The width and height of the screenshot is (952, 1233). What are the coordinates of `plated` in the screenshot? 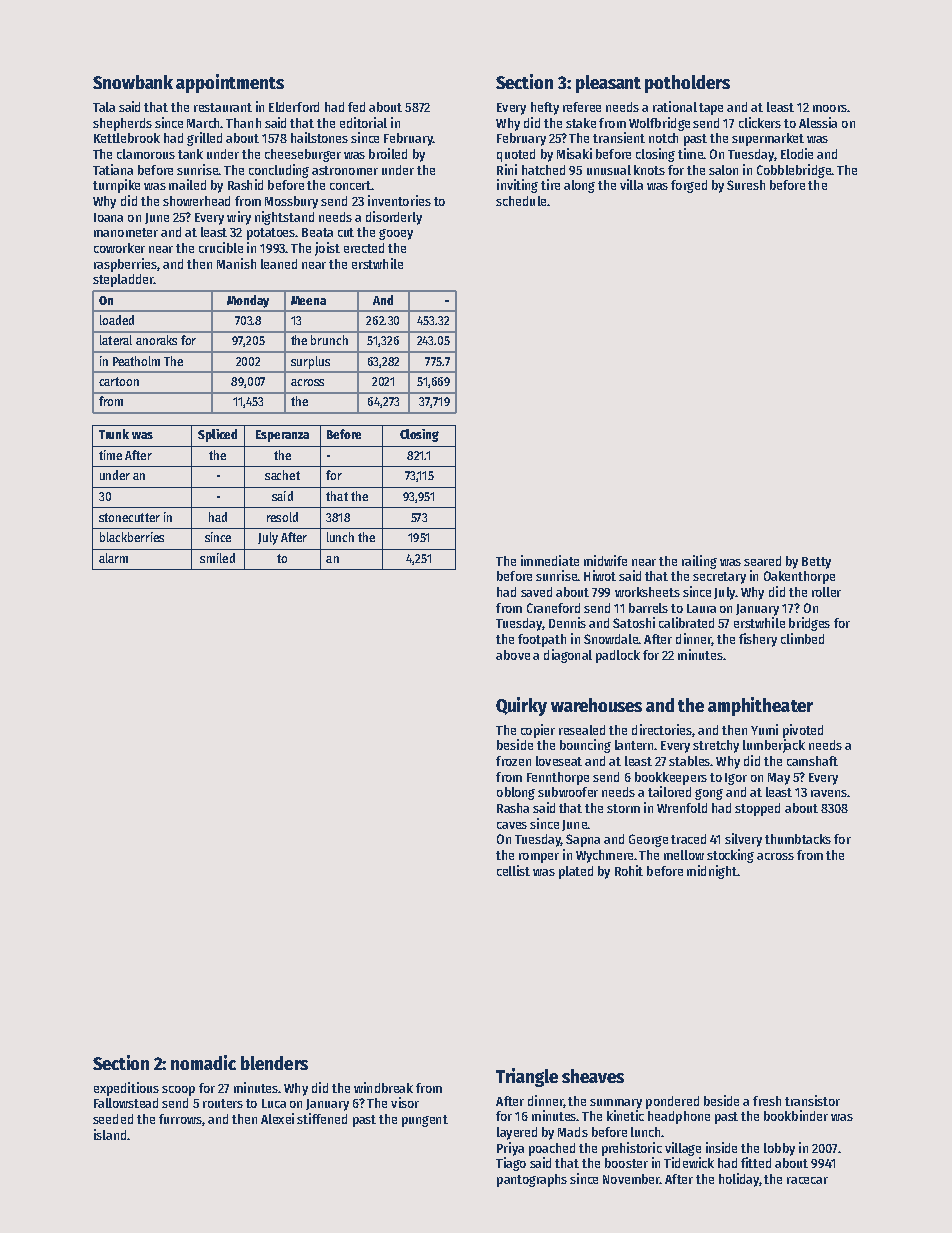 It's located at (576, 872).
